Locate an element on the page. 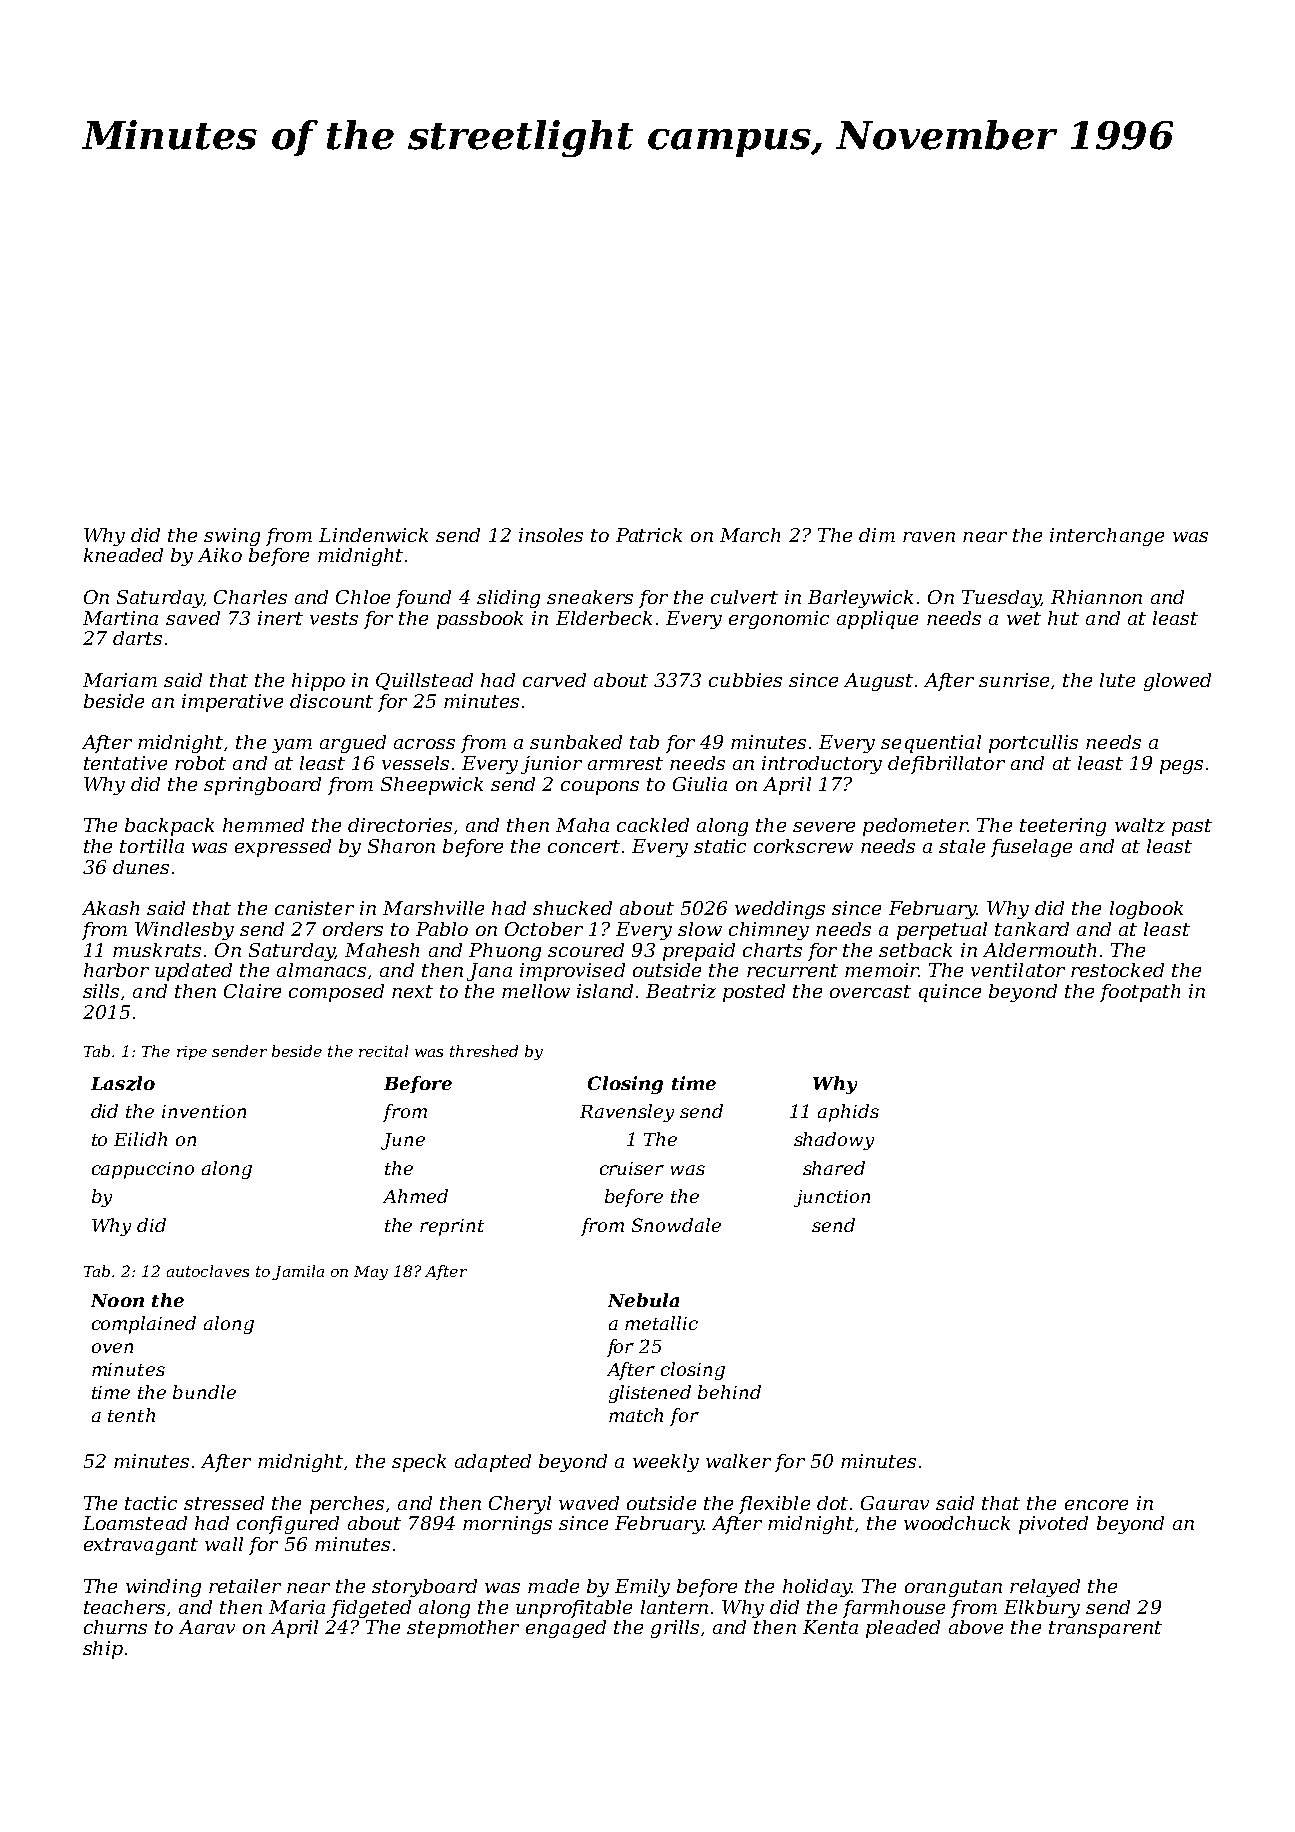  concert is located at coordinates (584, 846).
